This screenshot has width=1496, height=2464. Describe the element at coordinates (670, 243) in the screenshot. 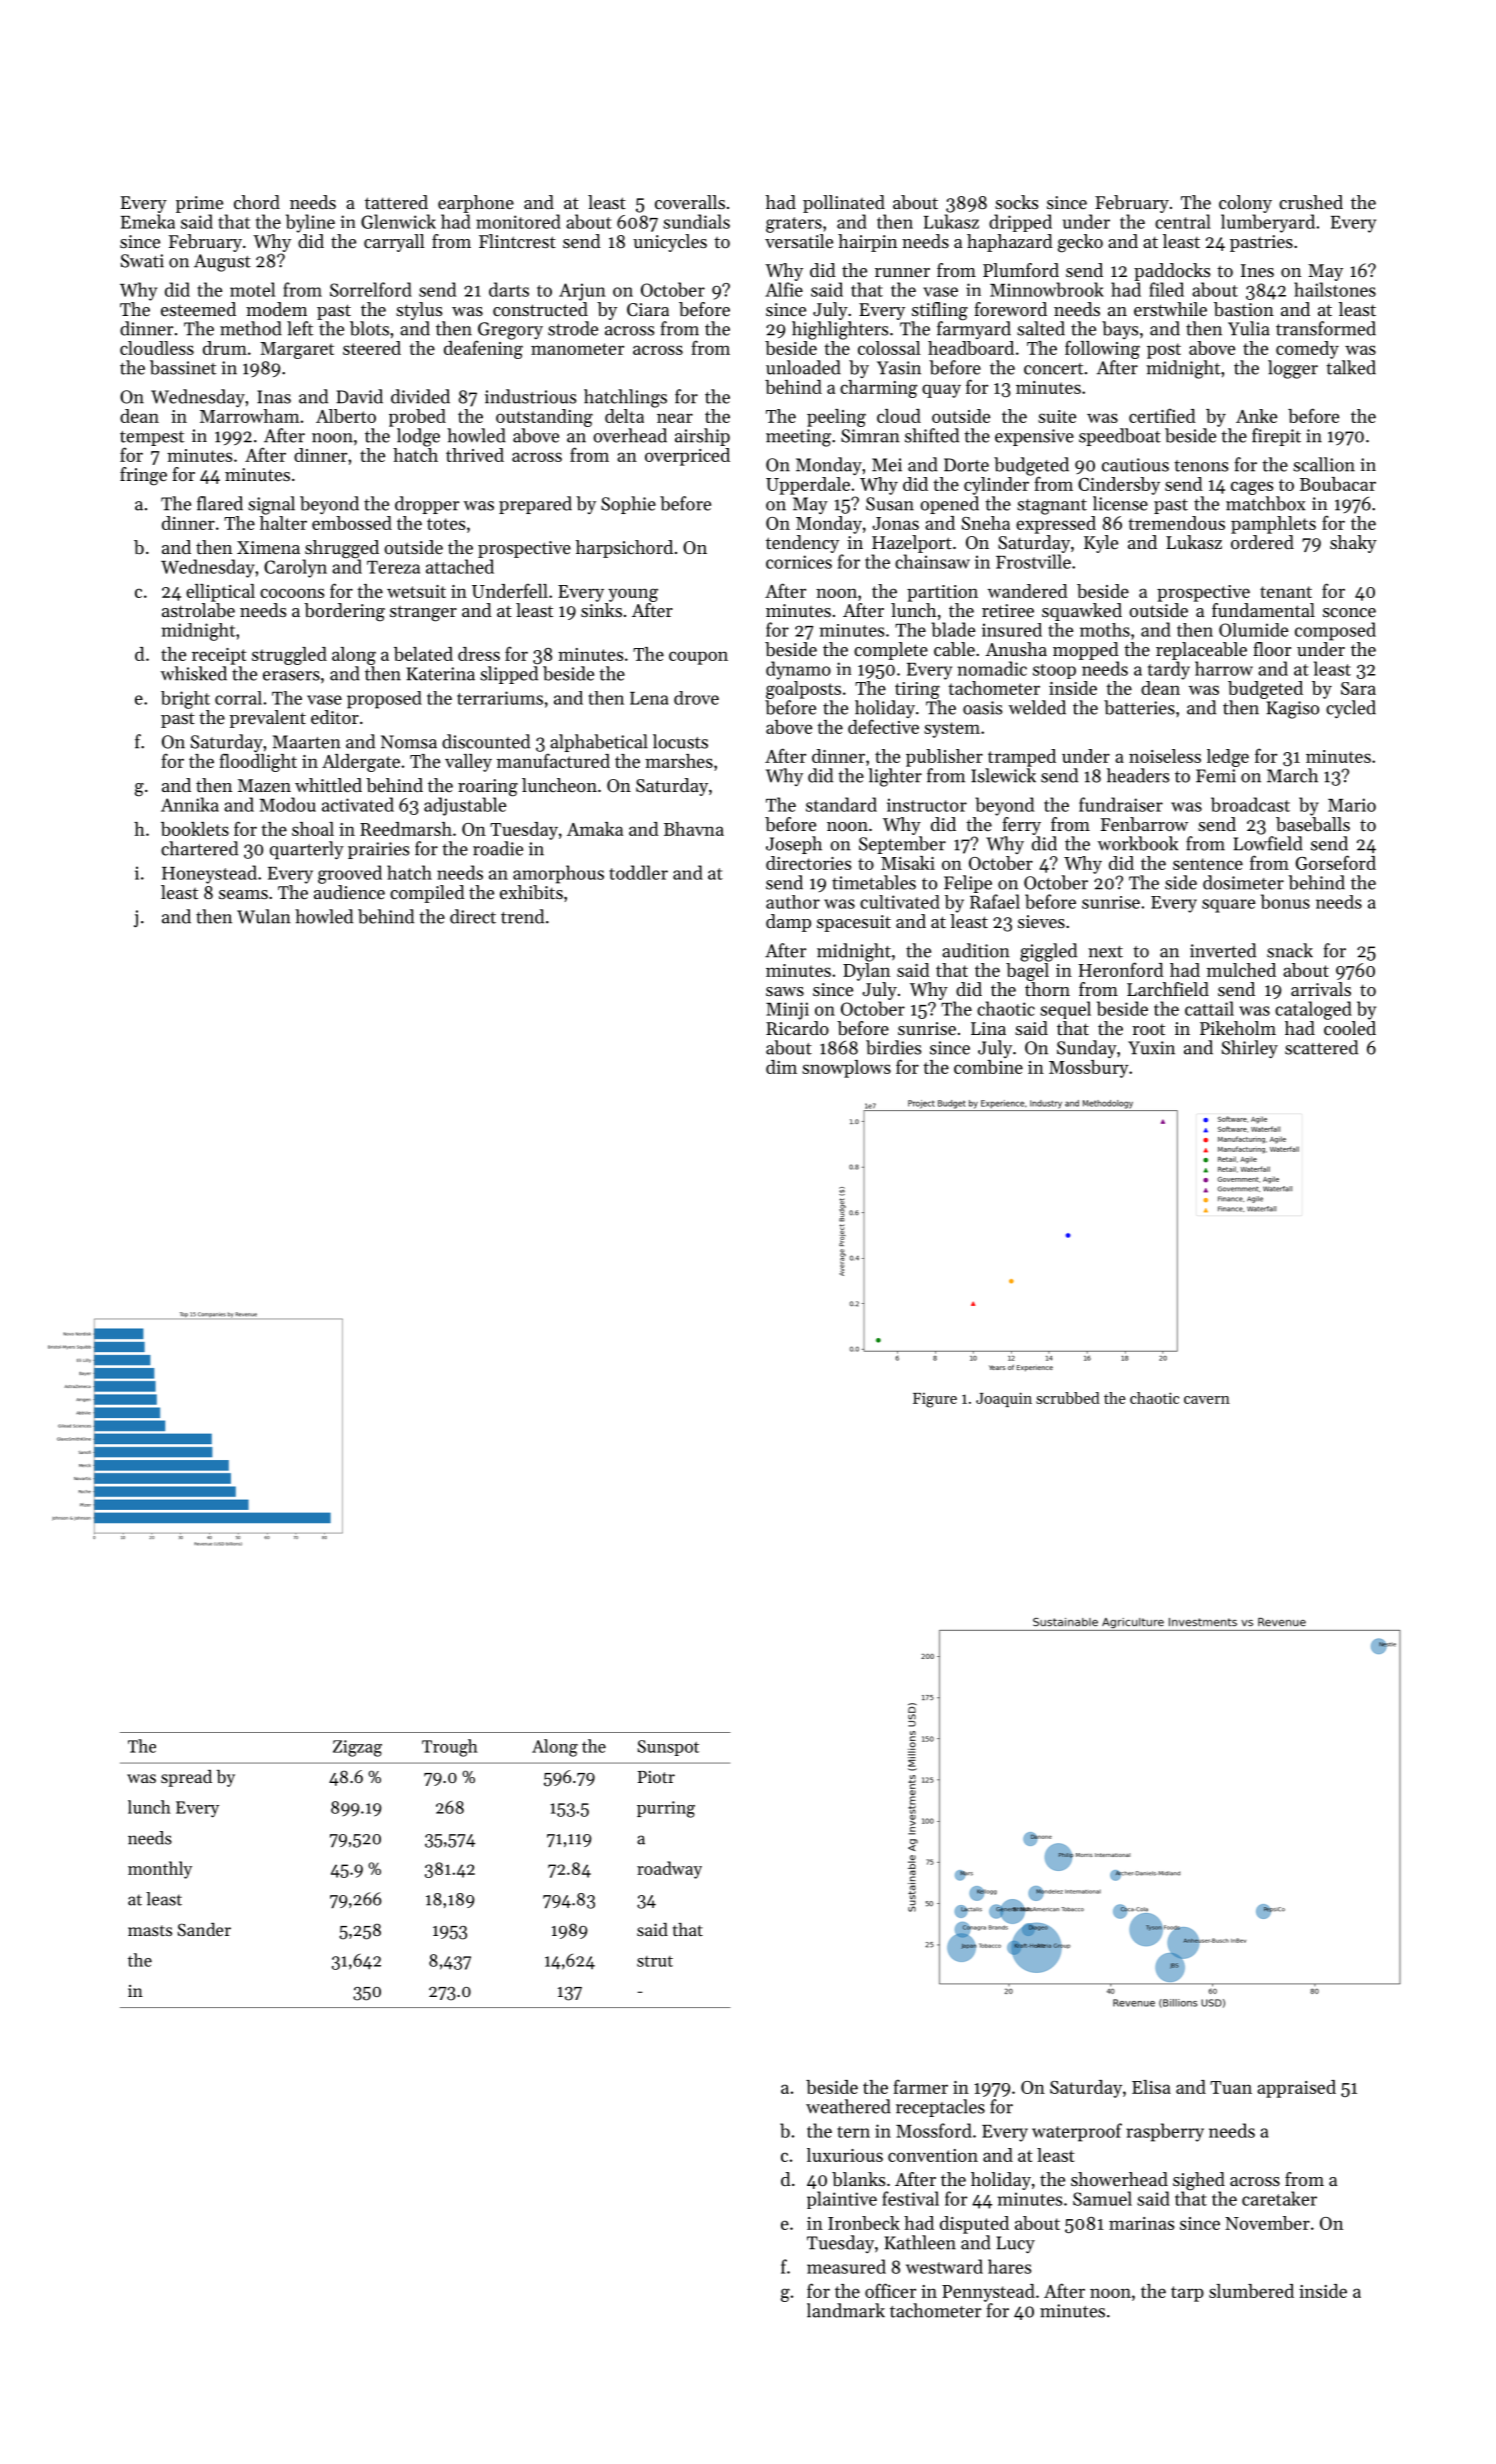

I see `unicycles` at that location.
